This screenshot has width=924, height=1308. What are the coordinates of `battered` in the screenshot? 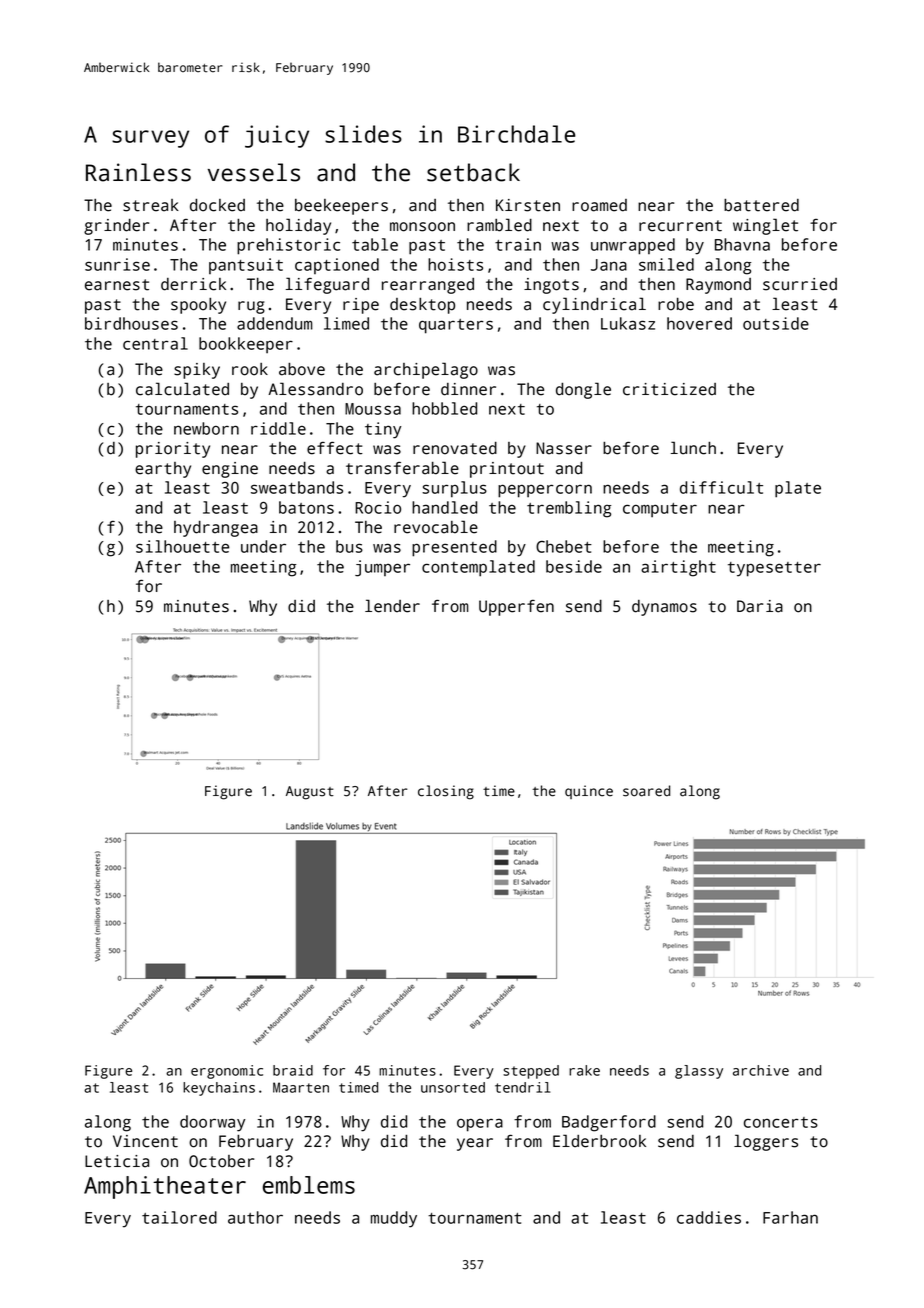 It's located at (761, 205).
